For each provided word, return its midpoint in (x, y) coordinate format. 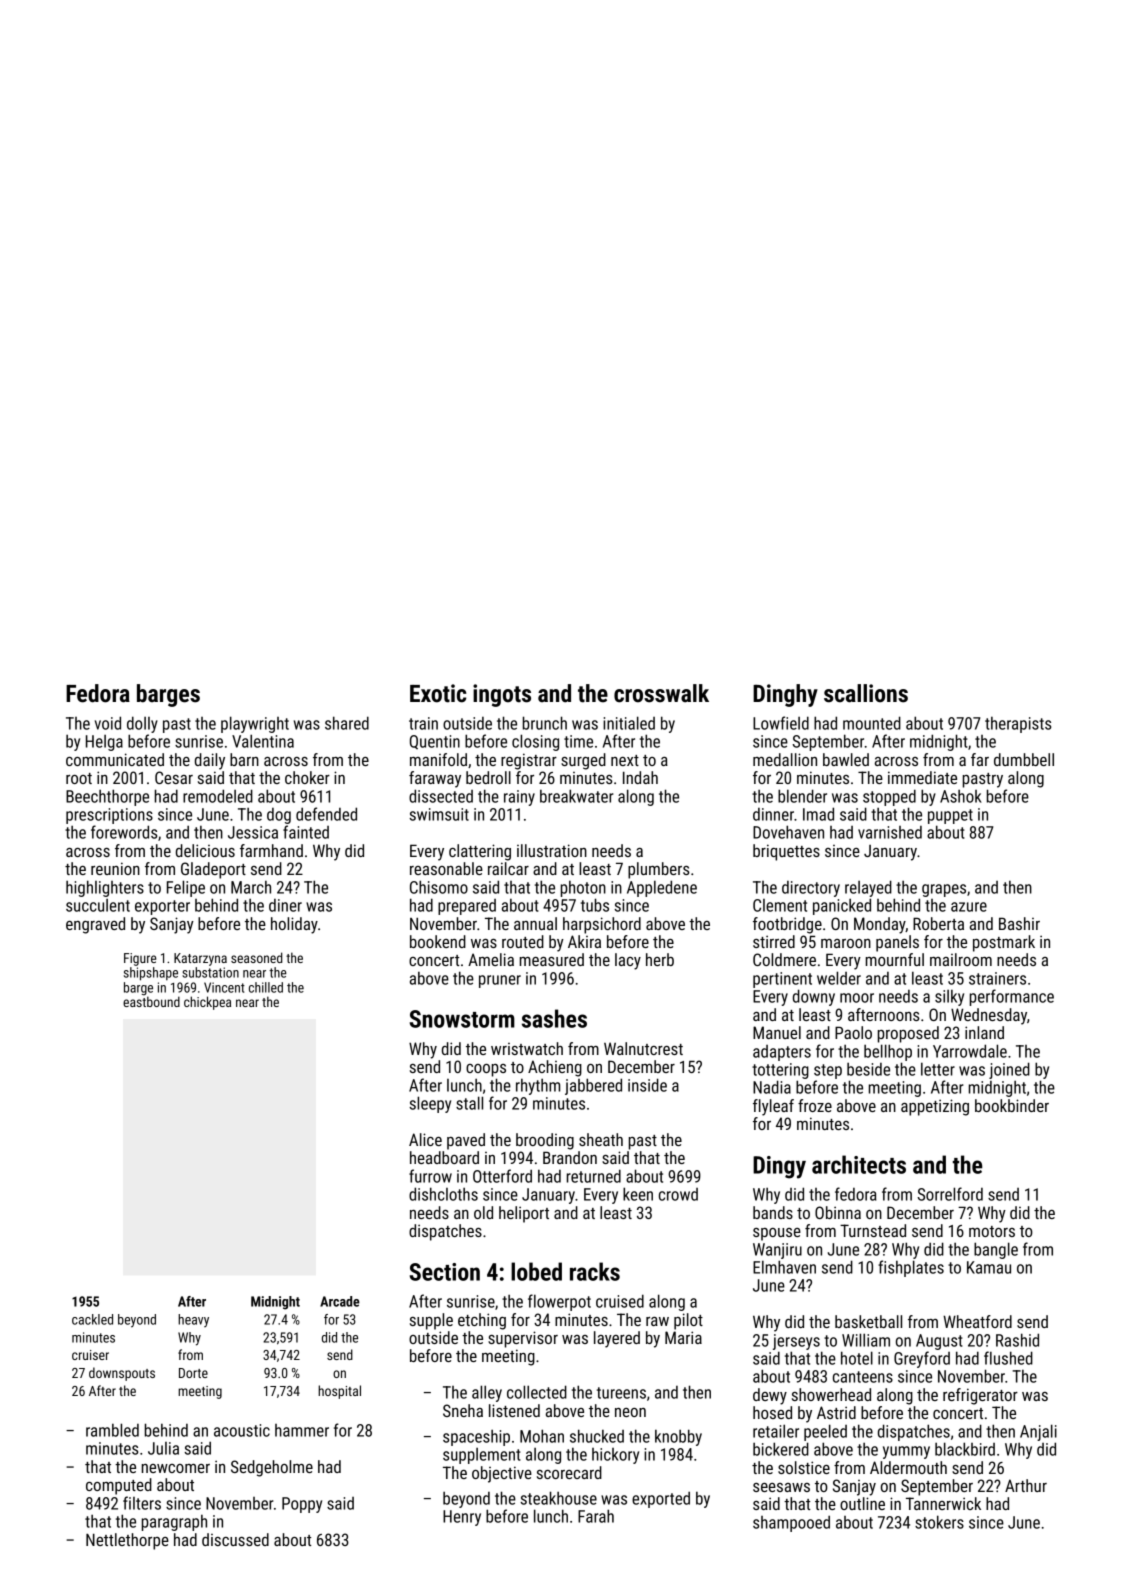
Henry (462, 1518)
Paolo (853, 1032)
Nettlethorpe (127, 1541)
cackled (92, 1319)
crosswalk (661, 693)
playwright (255, 724)
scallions (866, 693)
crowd (678, 1194)
